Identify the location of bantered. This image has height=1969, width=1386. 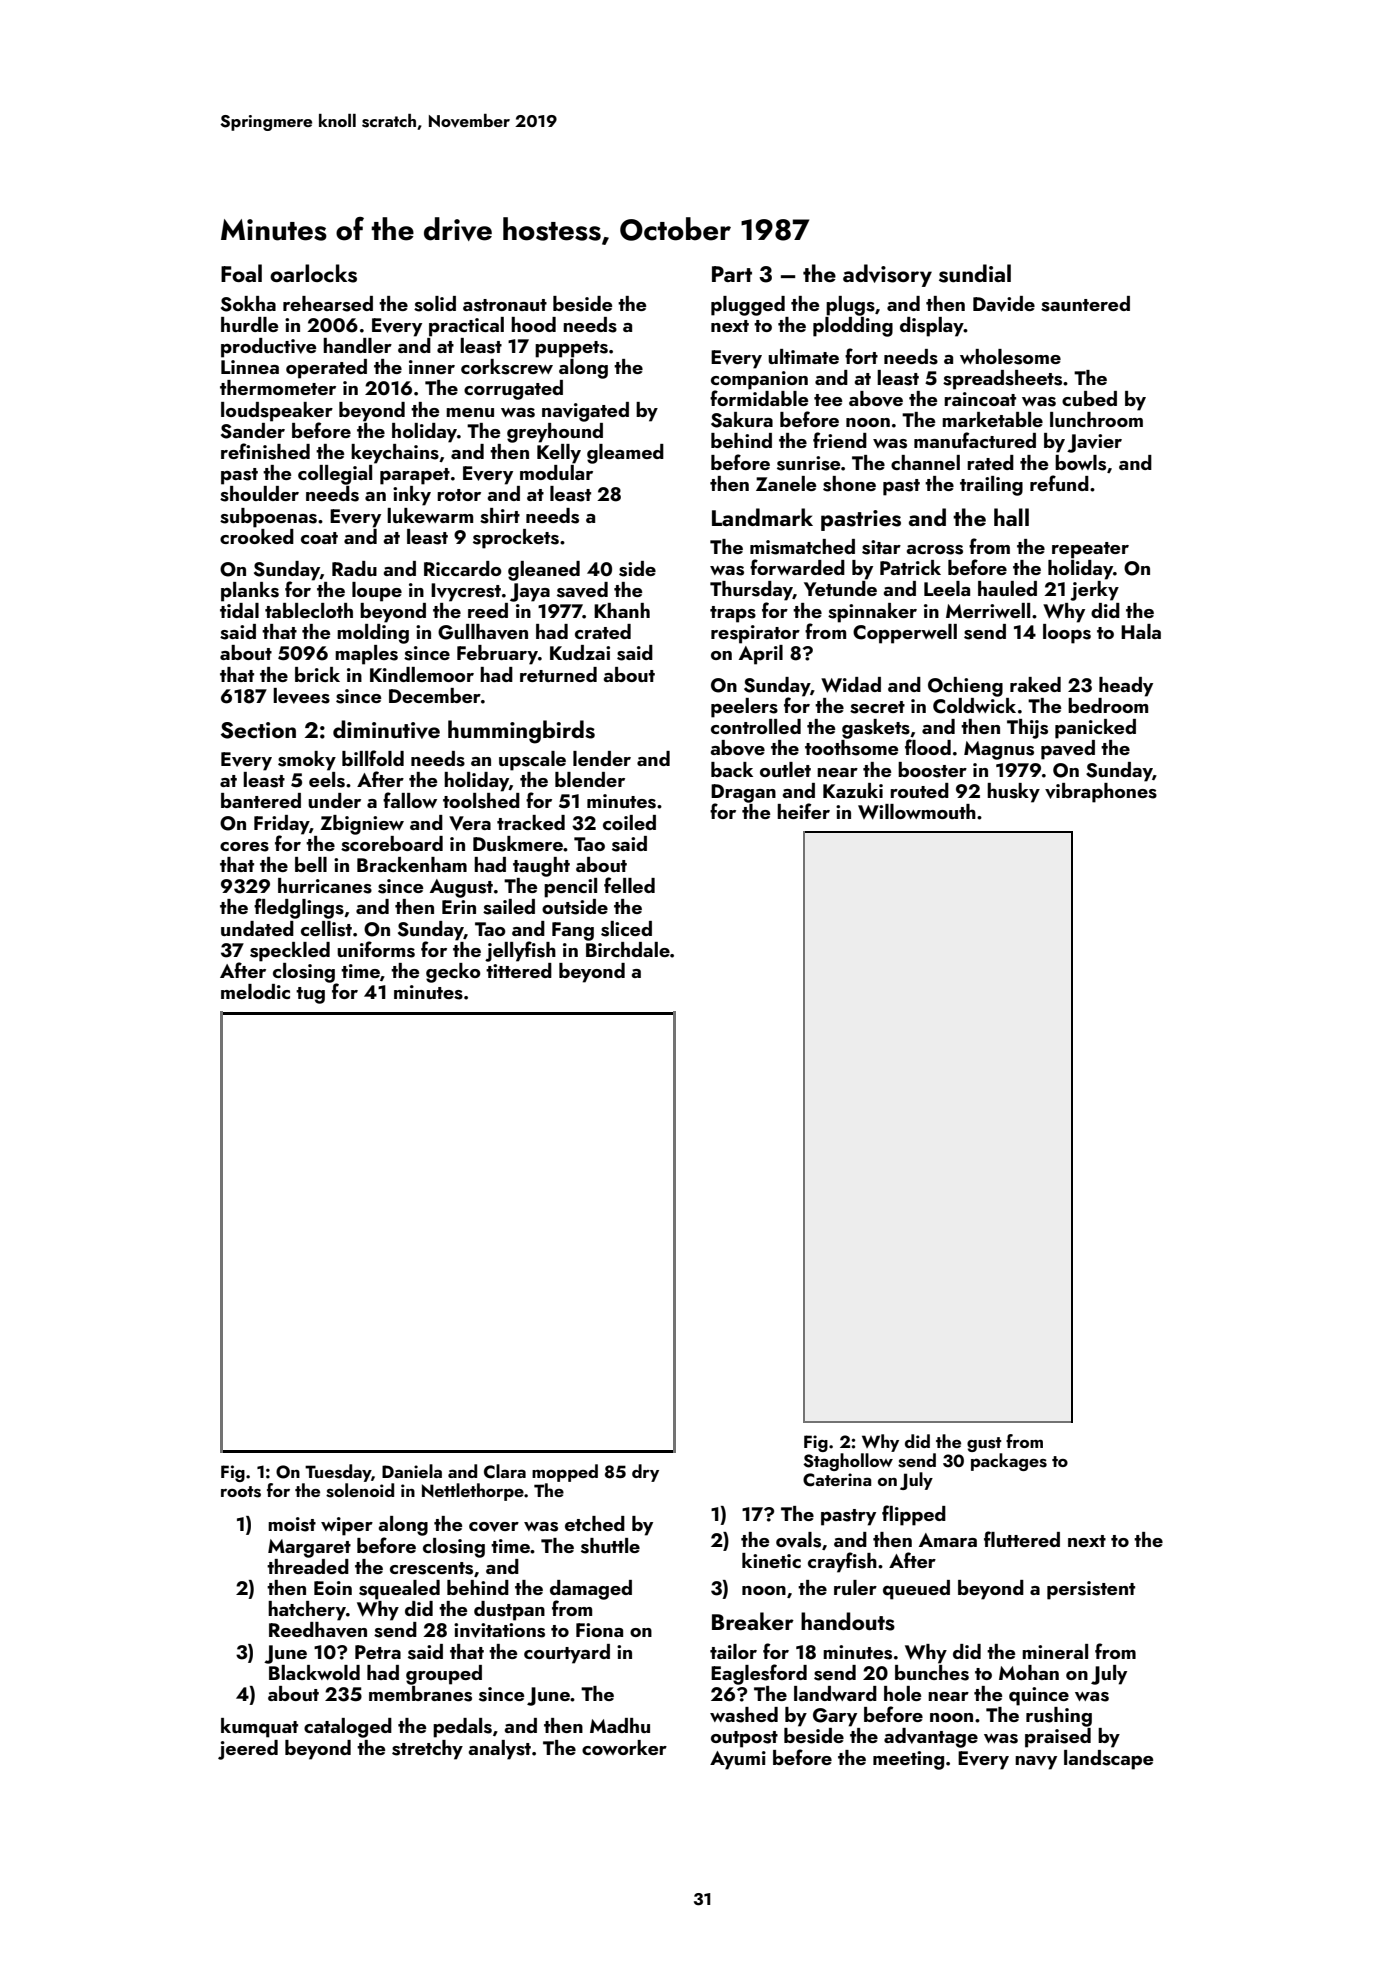
(261, 800).
